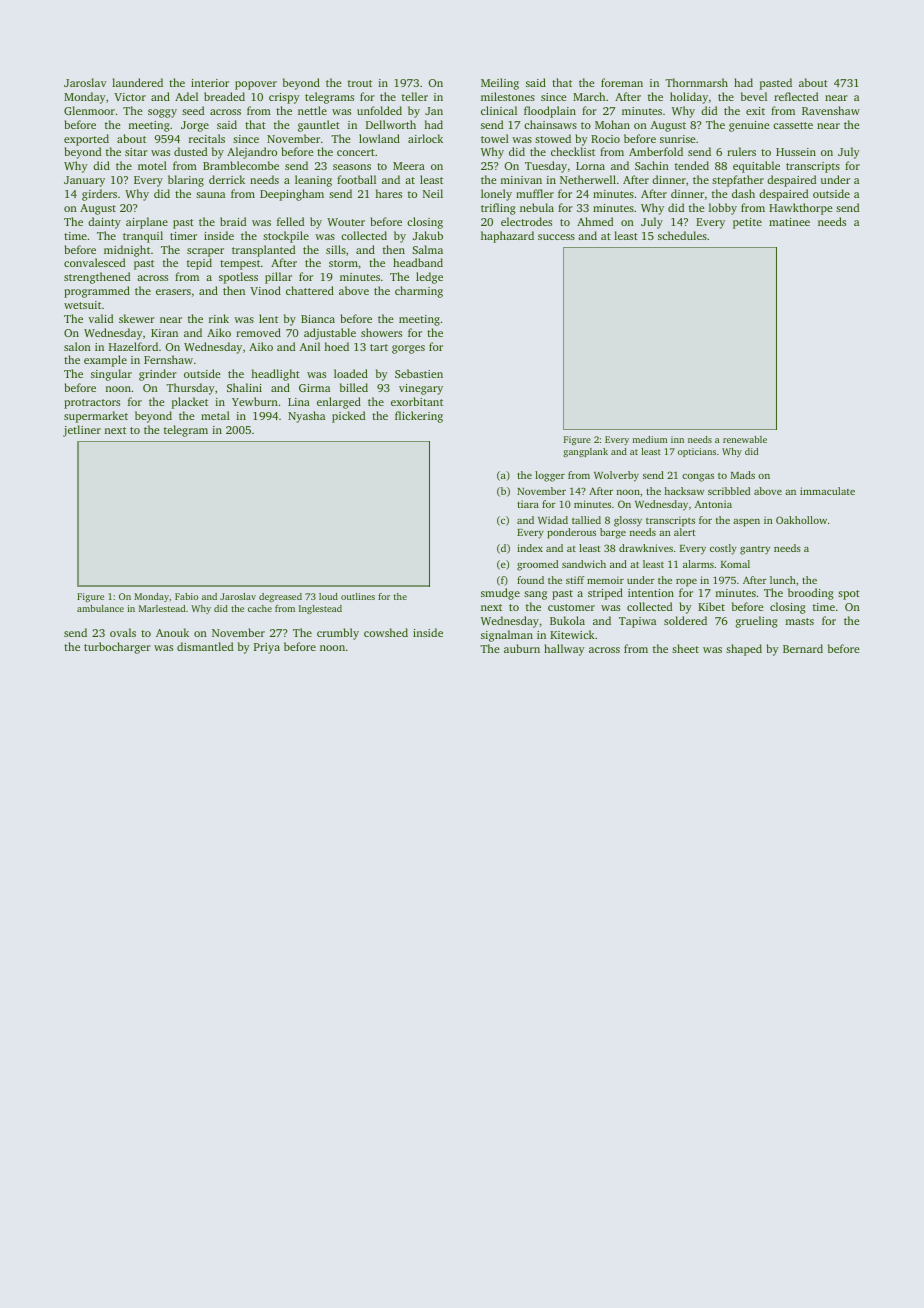 The image size is (924, 1308). I want to click on valid, so click(100, 318).
